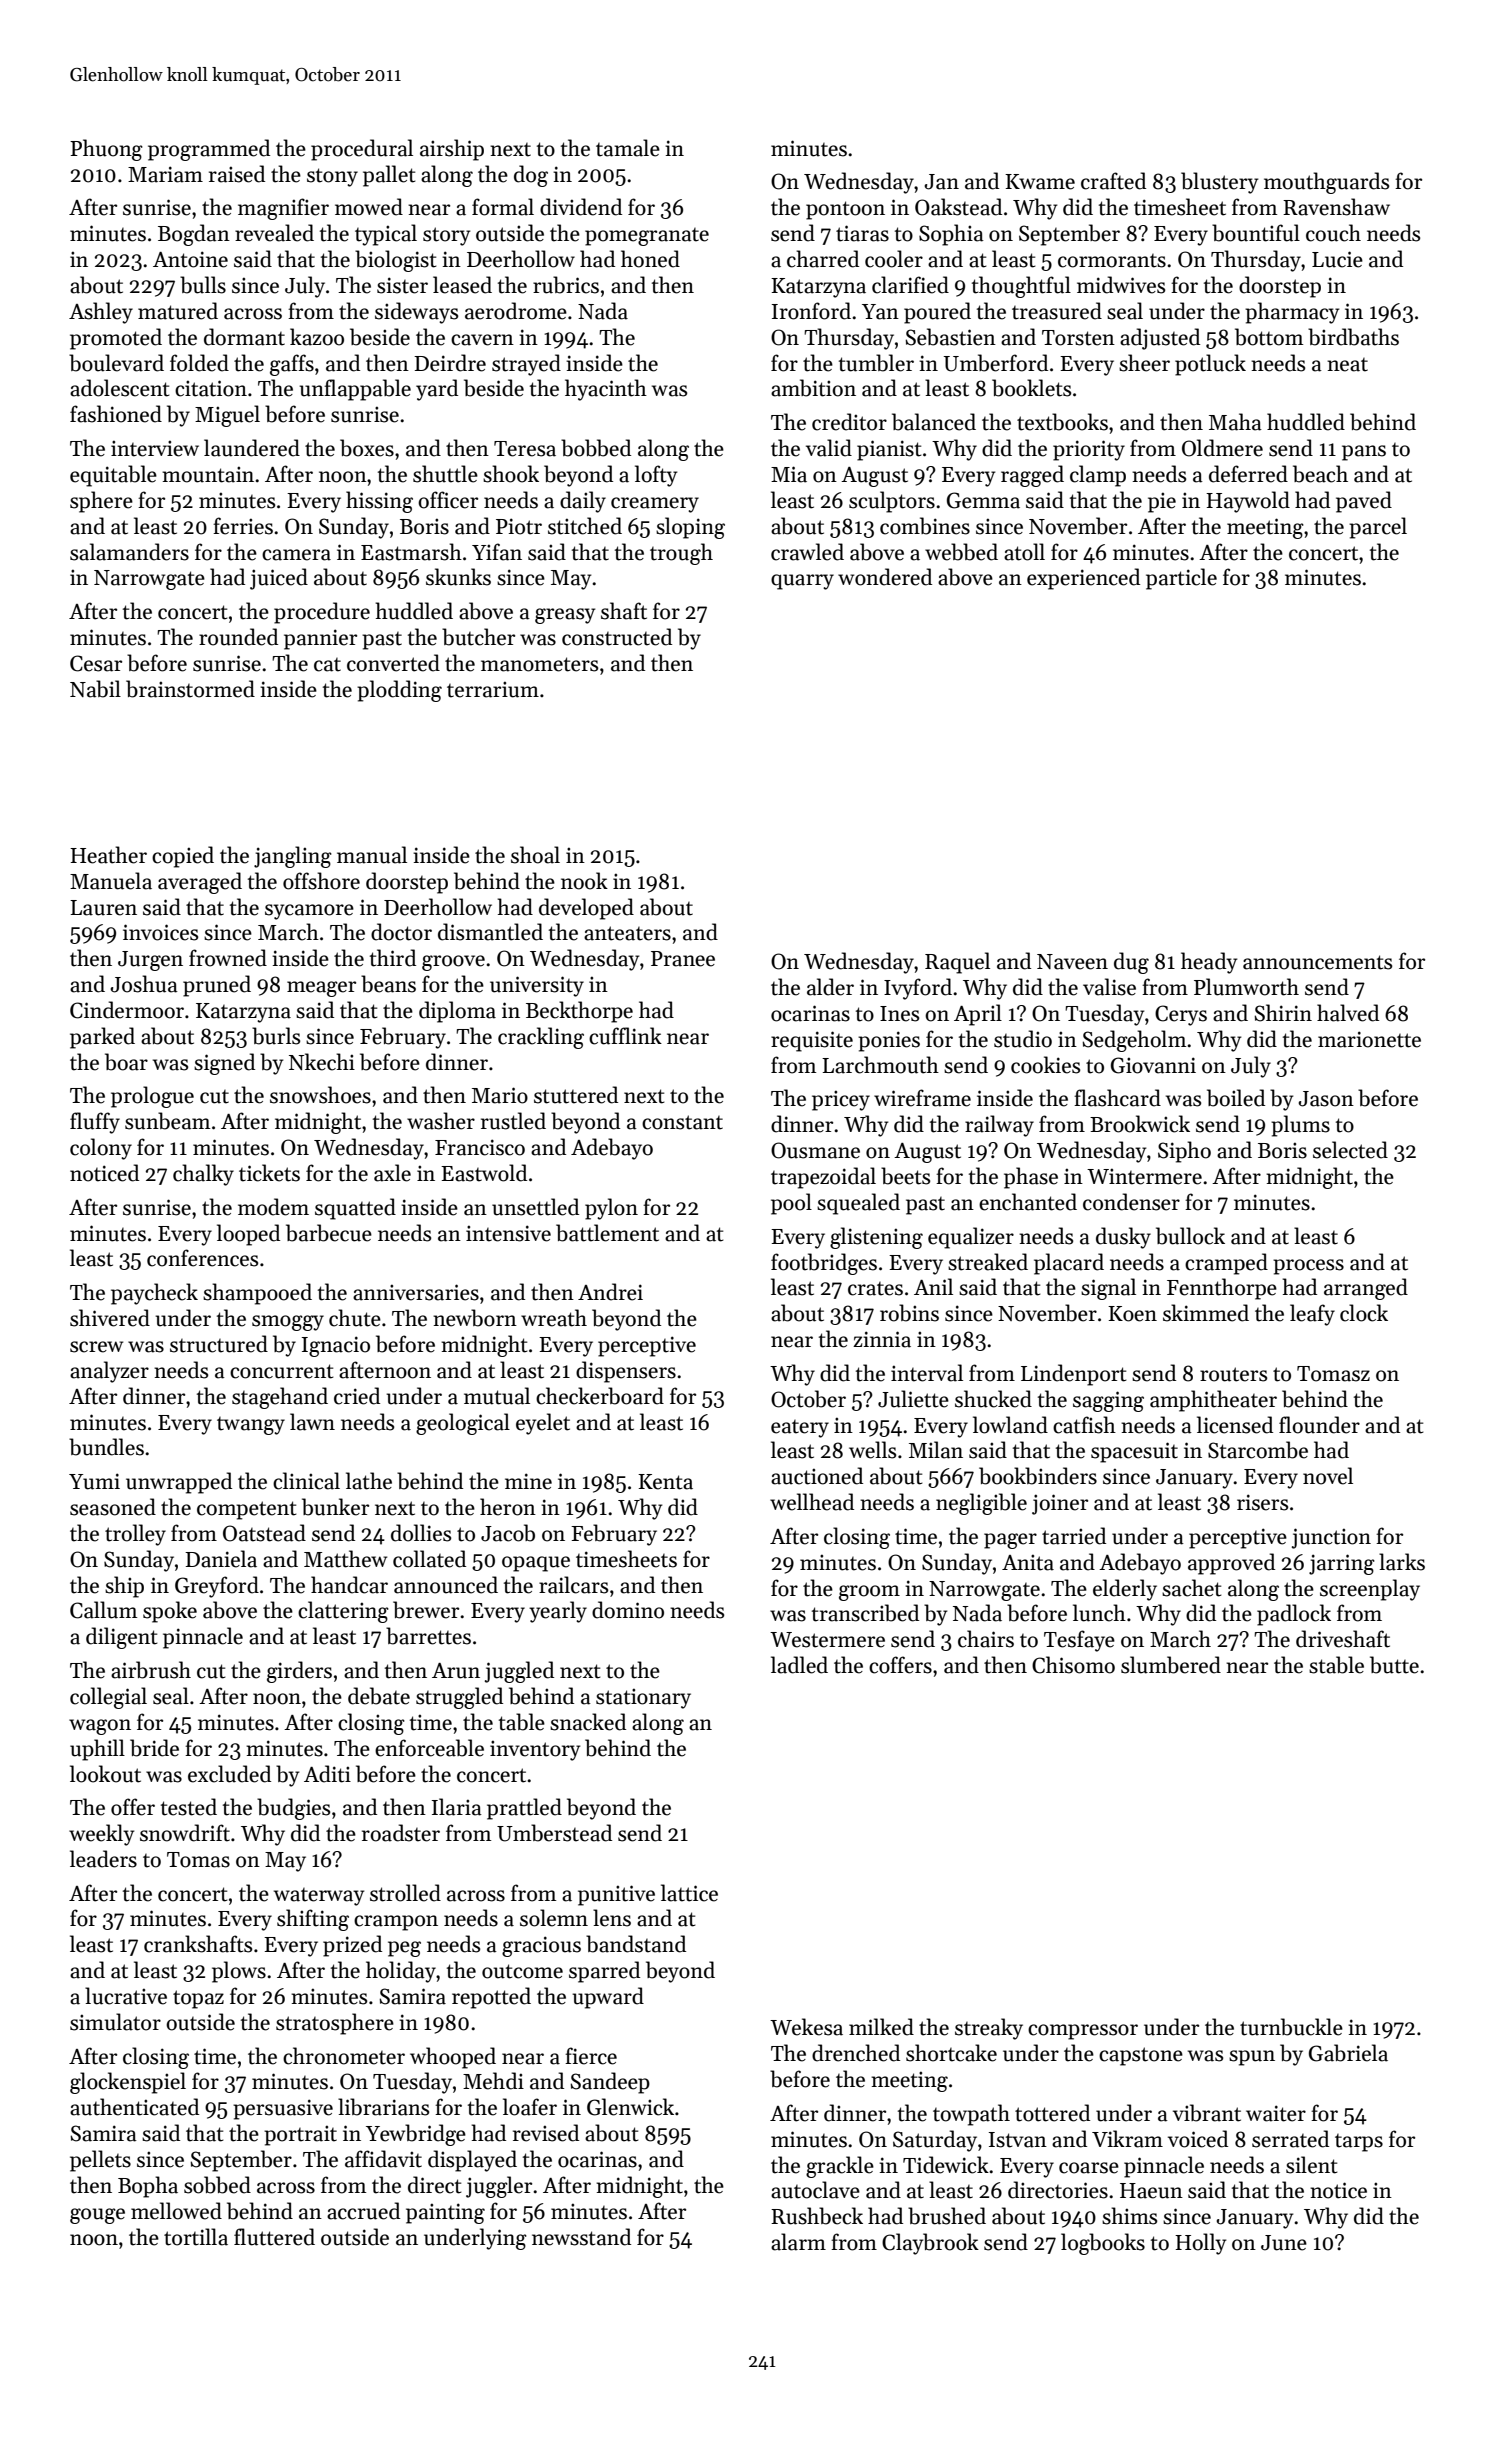 This screenshot has height=2464, width=1496. Describe the element at coordinates (96, 1347) in the screenshot. I see `screw` at that location.
